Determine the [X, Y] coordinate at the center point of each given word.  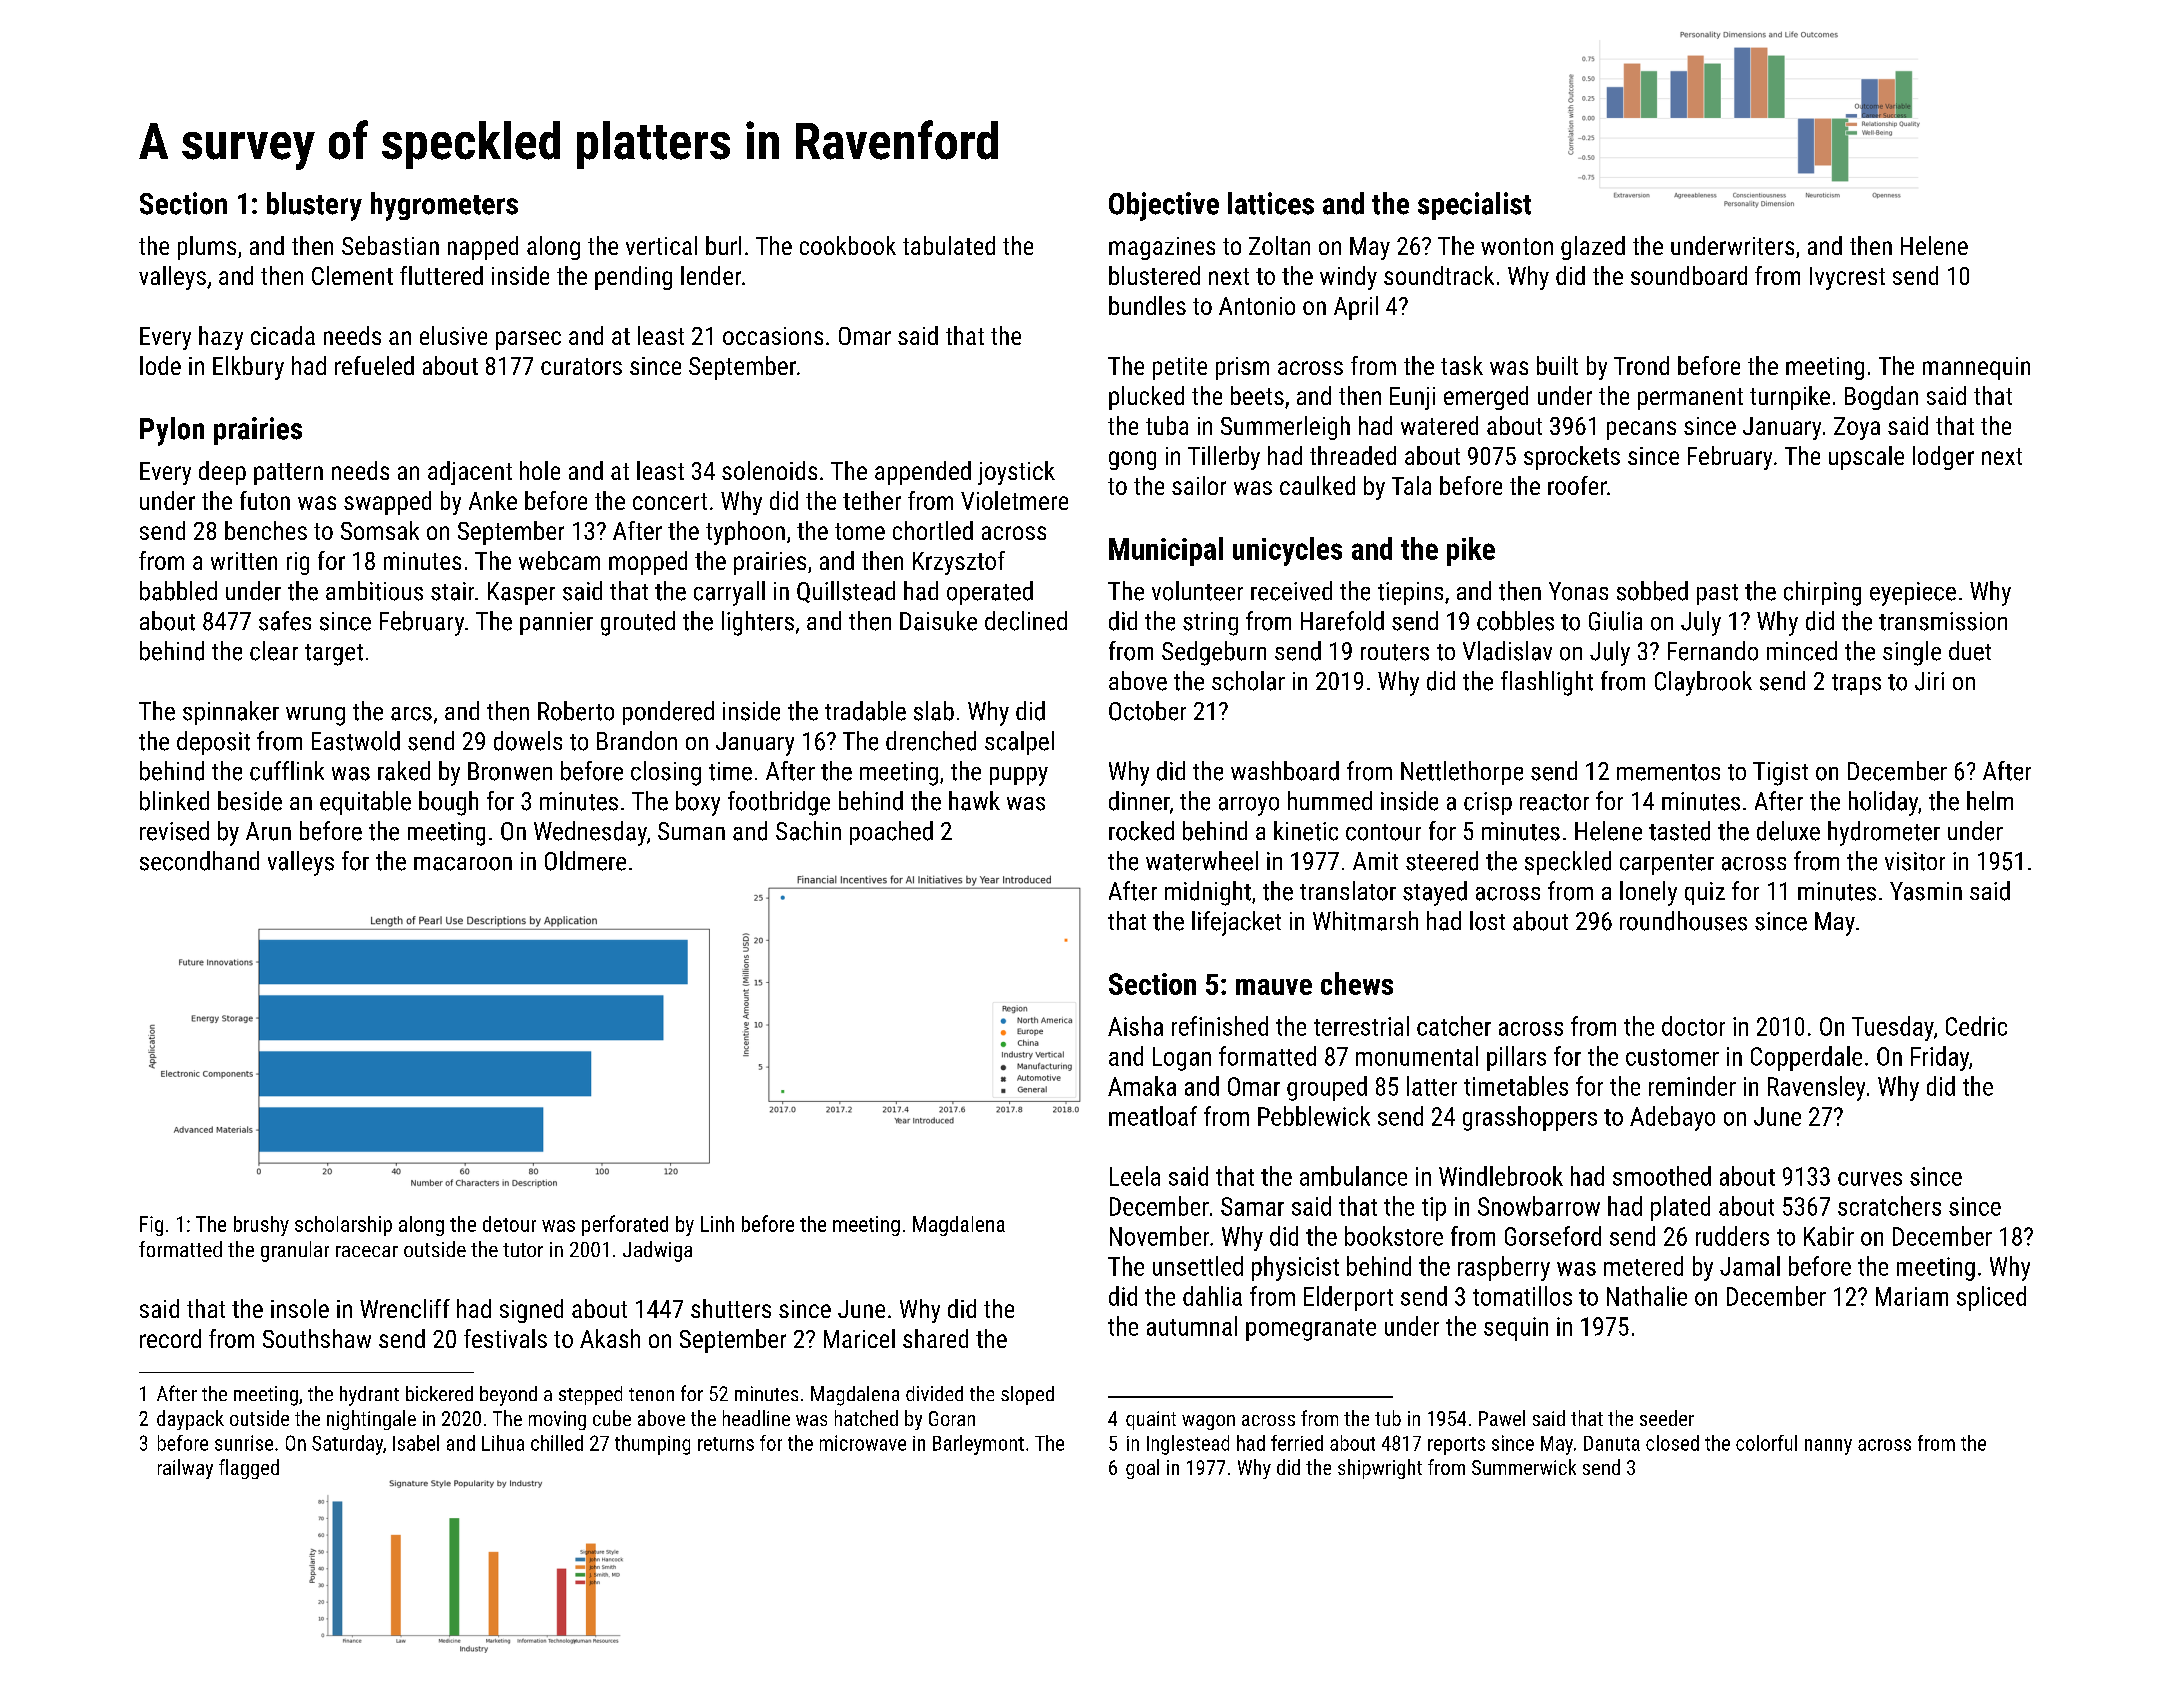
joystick [1016, 473]
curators [581, 366]
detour [509, 1224]
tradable [865, 711]
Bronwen [510, 771]
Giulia [1615, 621]
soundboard [1689, 275]
